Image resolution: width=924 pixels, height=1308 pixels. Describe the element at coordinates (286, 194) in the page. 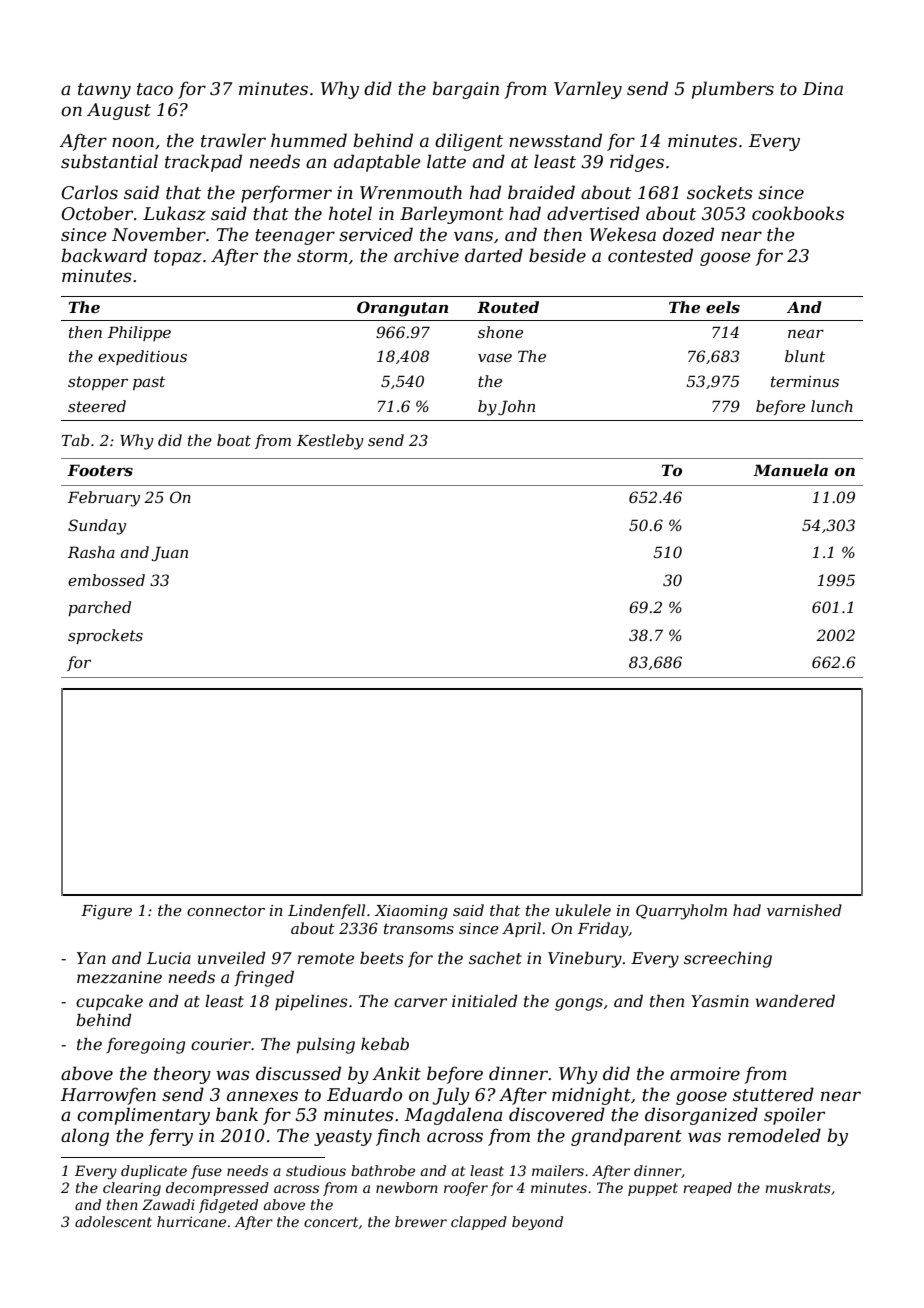

I see `performer` at that location.
